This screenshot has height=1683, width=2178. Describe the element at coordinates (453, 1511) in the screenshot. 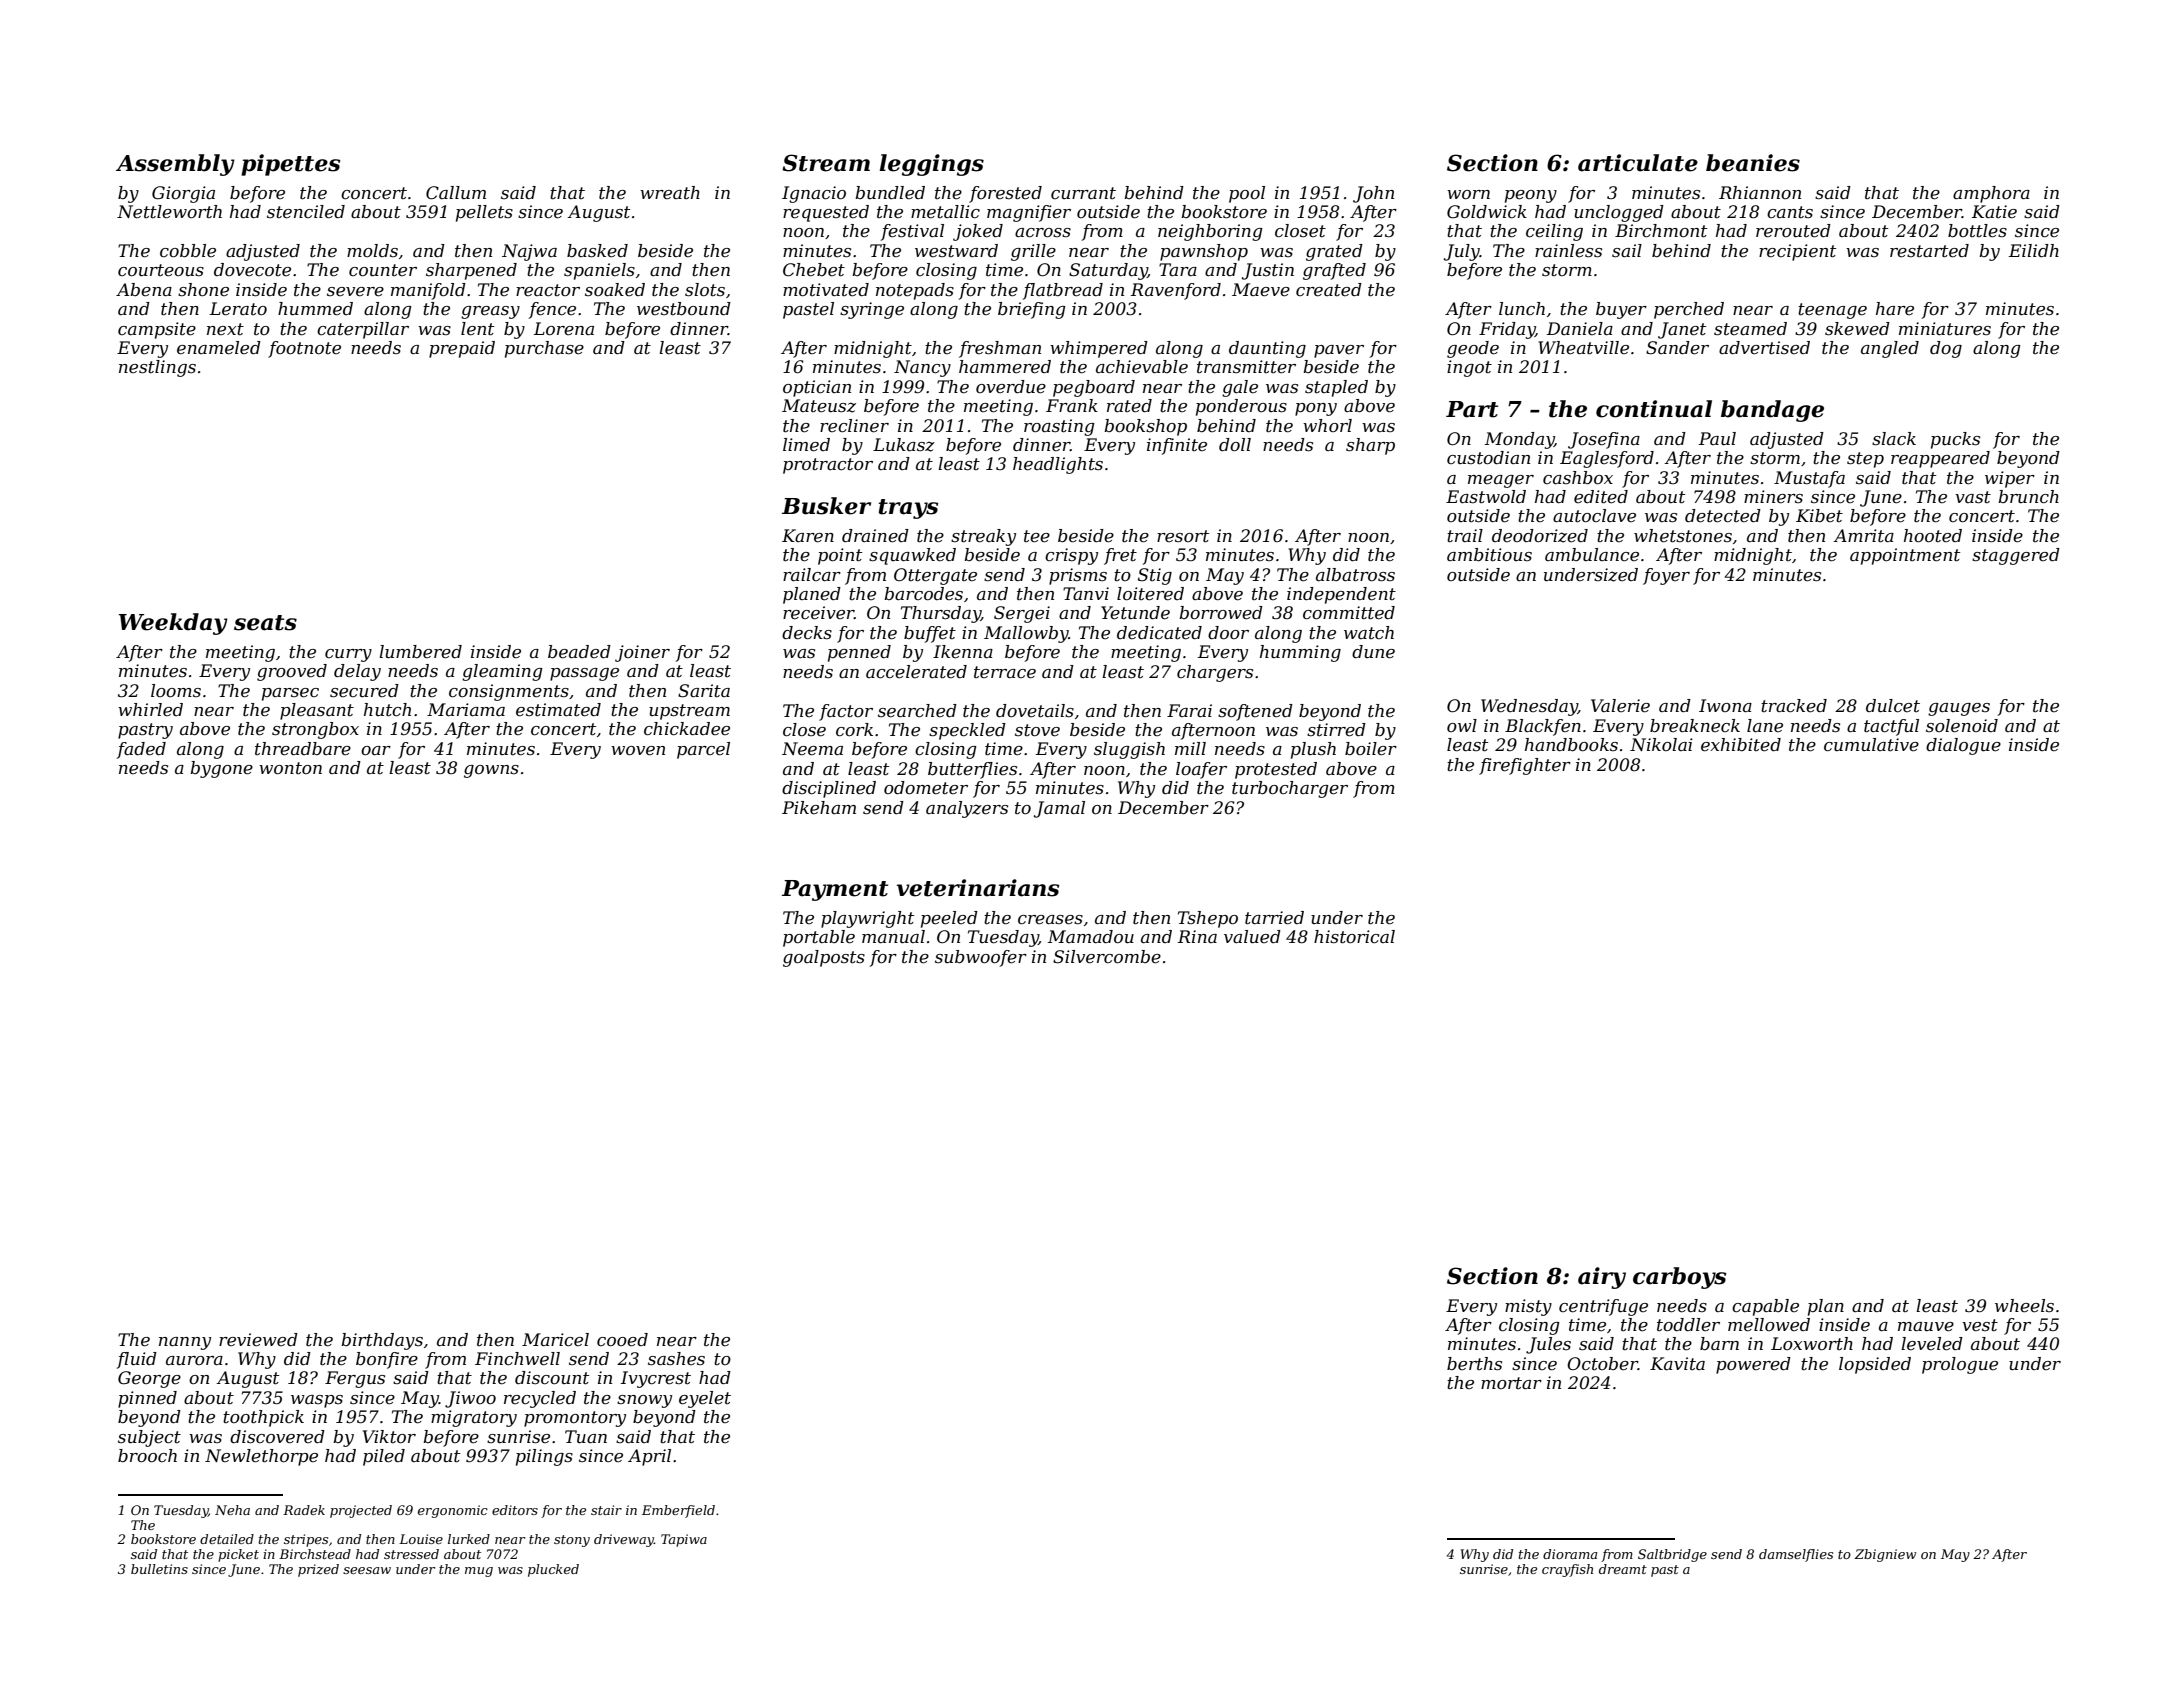

I see `ergonomic` at that location.
